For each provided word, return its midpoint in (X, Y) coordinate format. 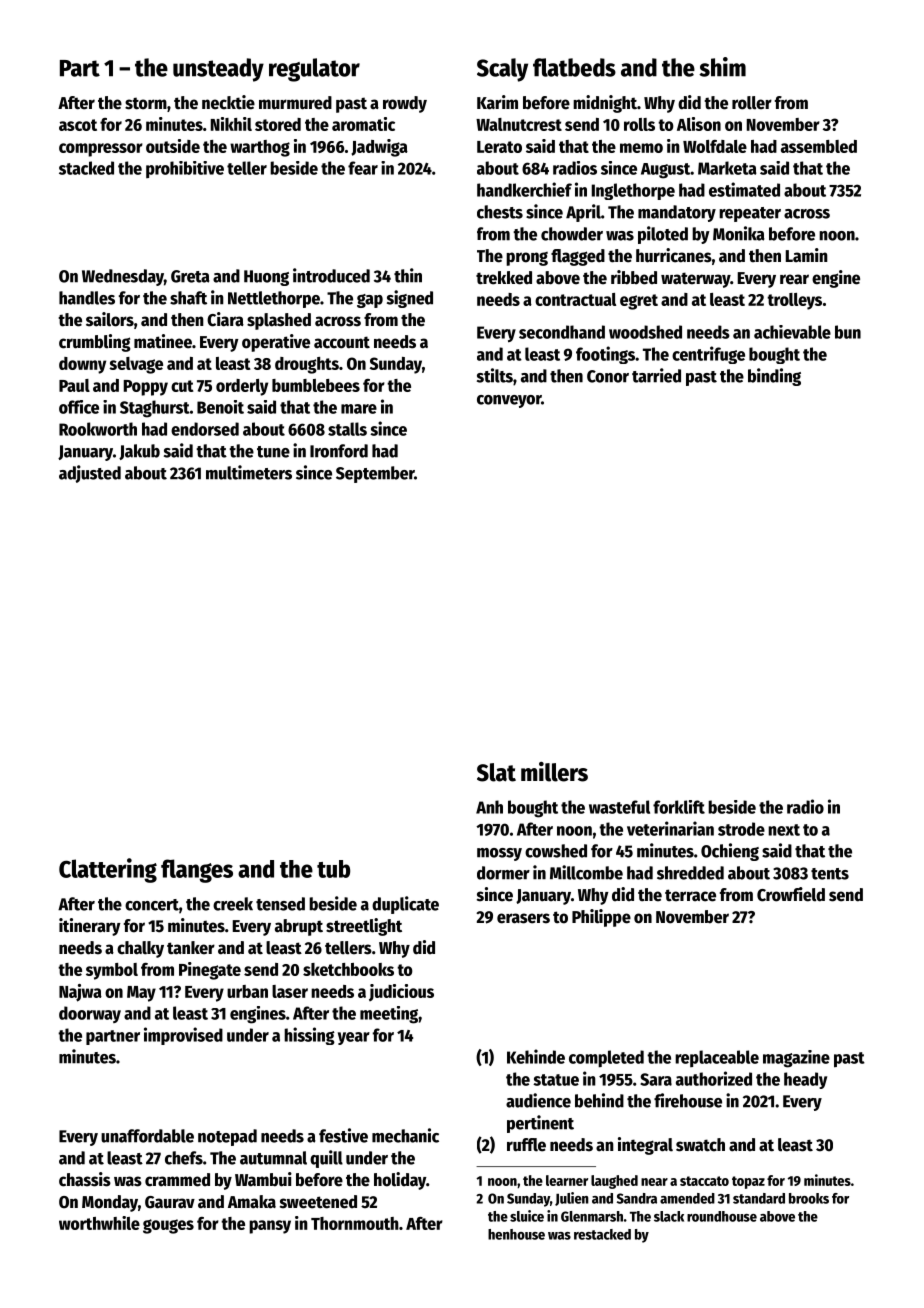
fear (363, 168)
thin (408, 275)
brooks (809, 1198)
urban (247, 991)
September (375, 474)
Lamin (807, 255)
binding (774, 377)
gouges (168, 1226)
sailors (110, 319)
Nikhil (231, 124)
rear (794, 279)
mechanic (405, 1135)
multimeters (249, 472)
